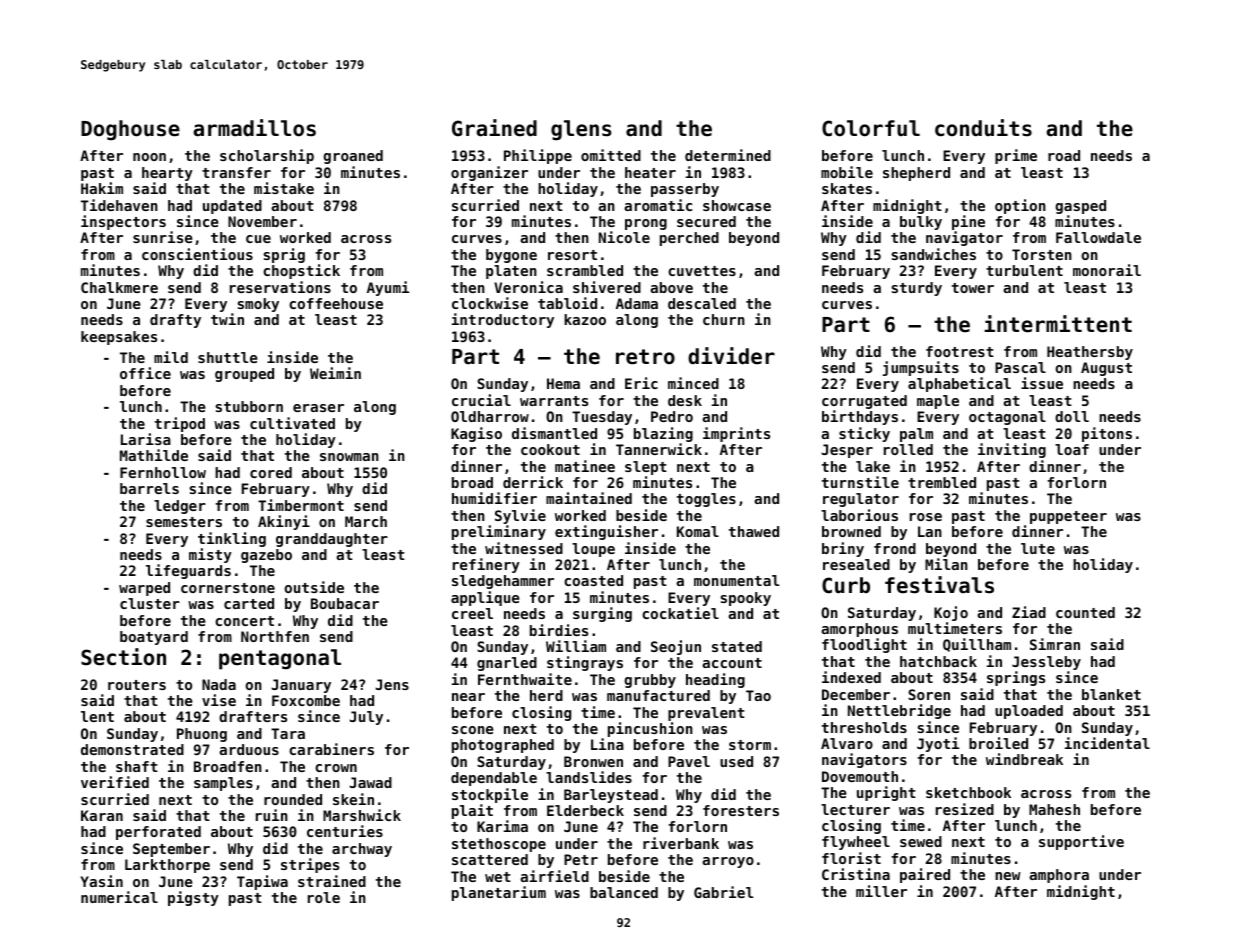  Describe the element at coordinates (624, 892) in the image. I see `balanced` at that location.
